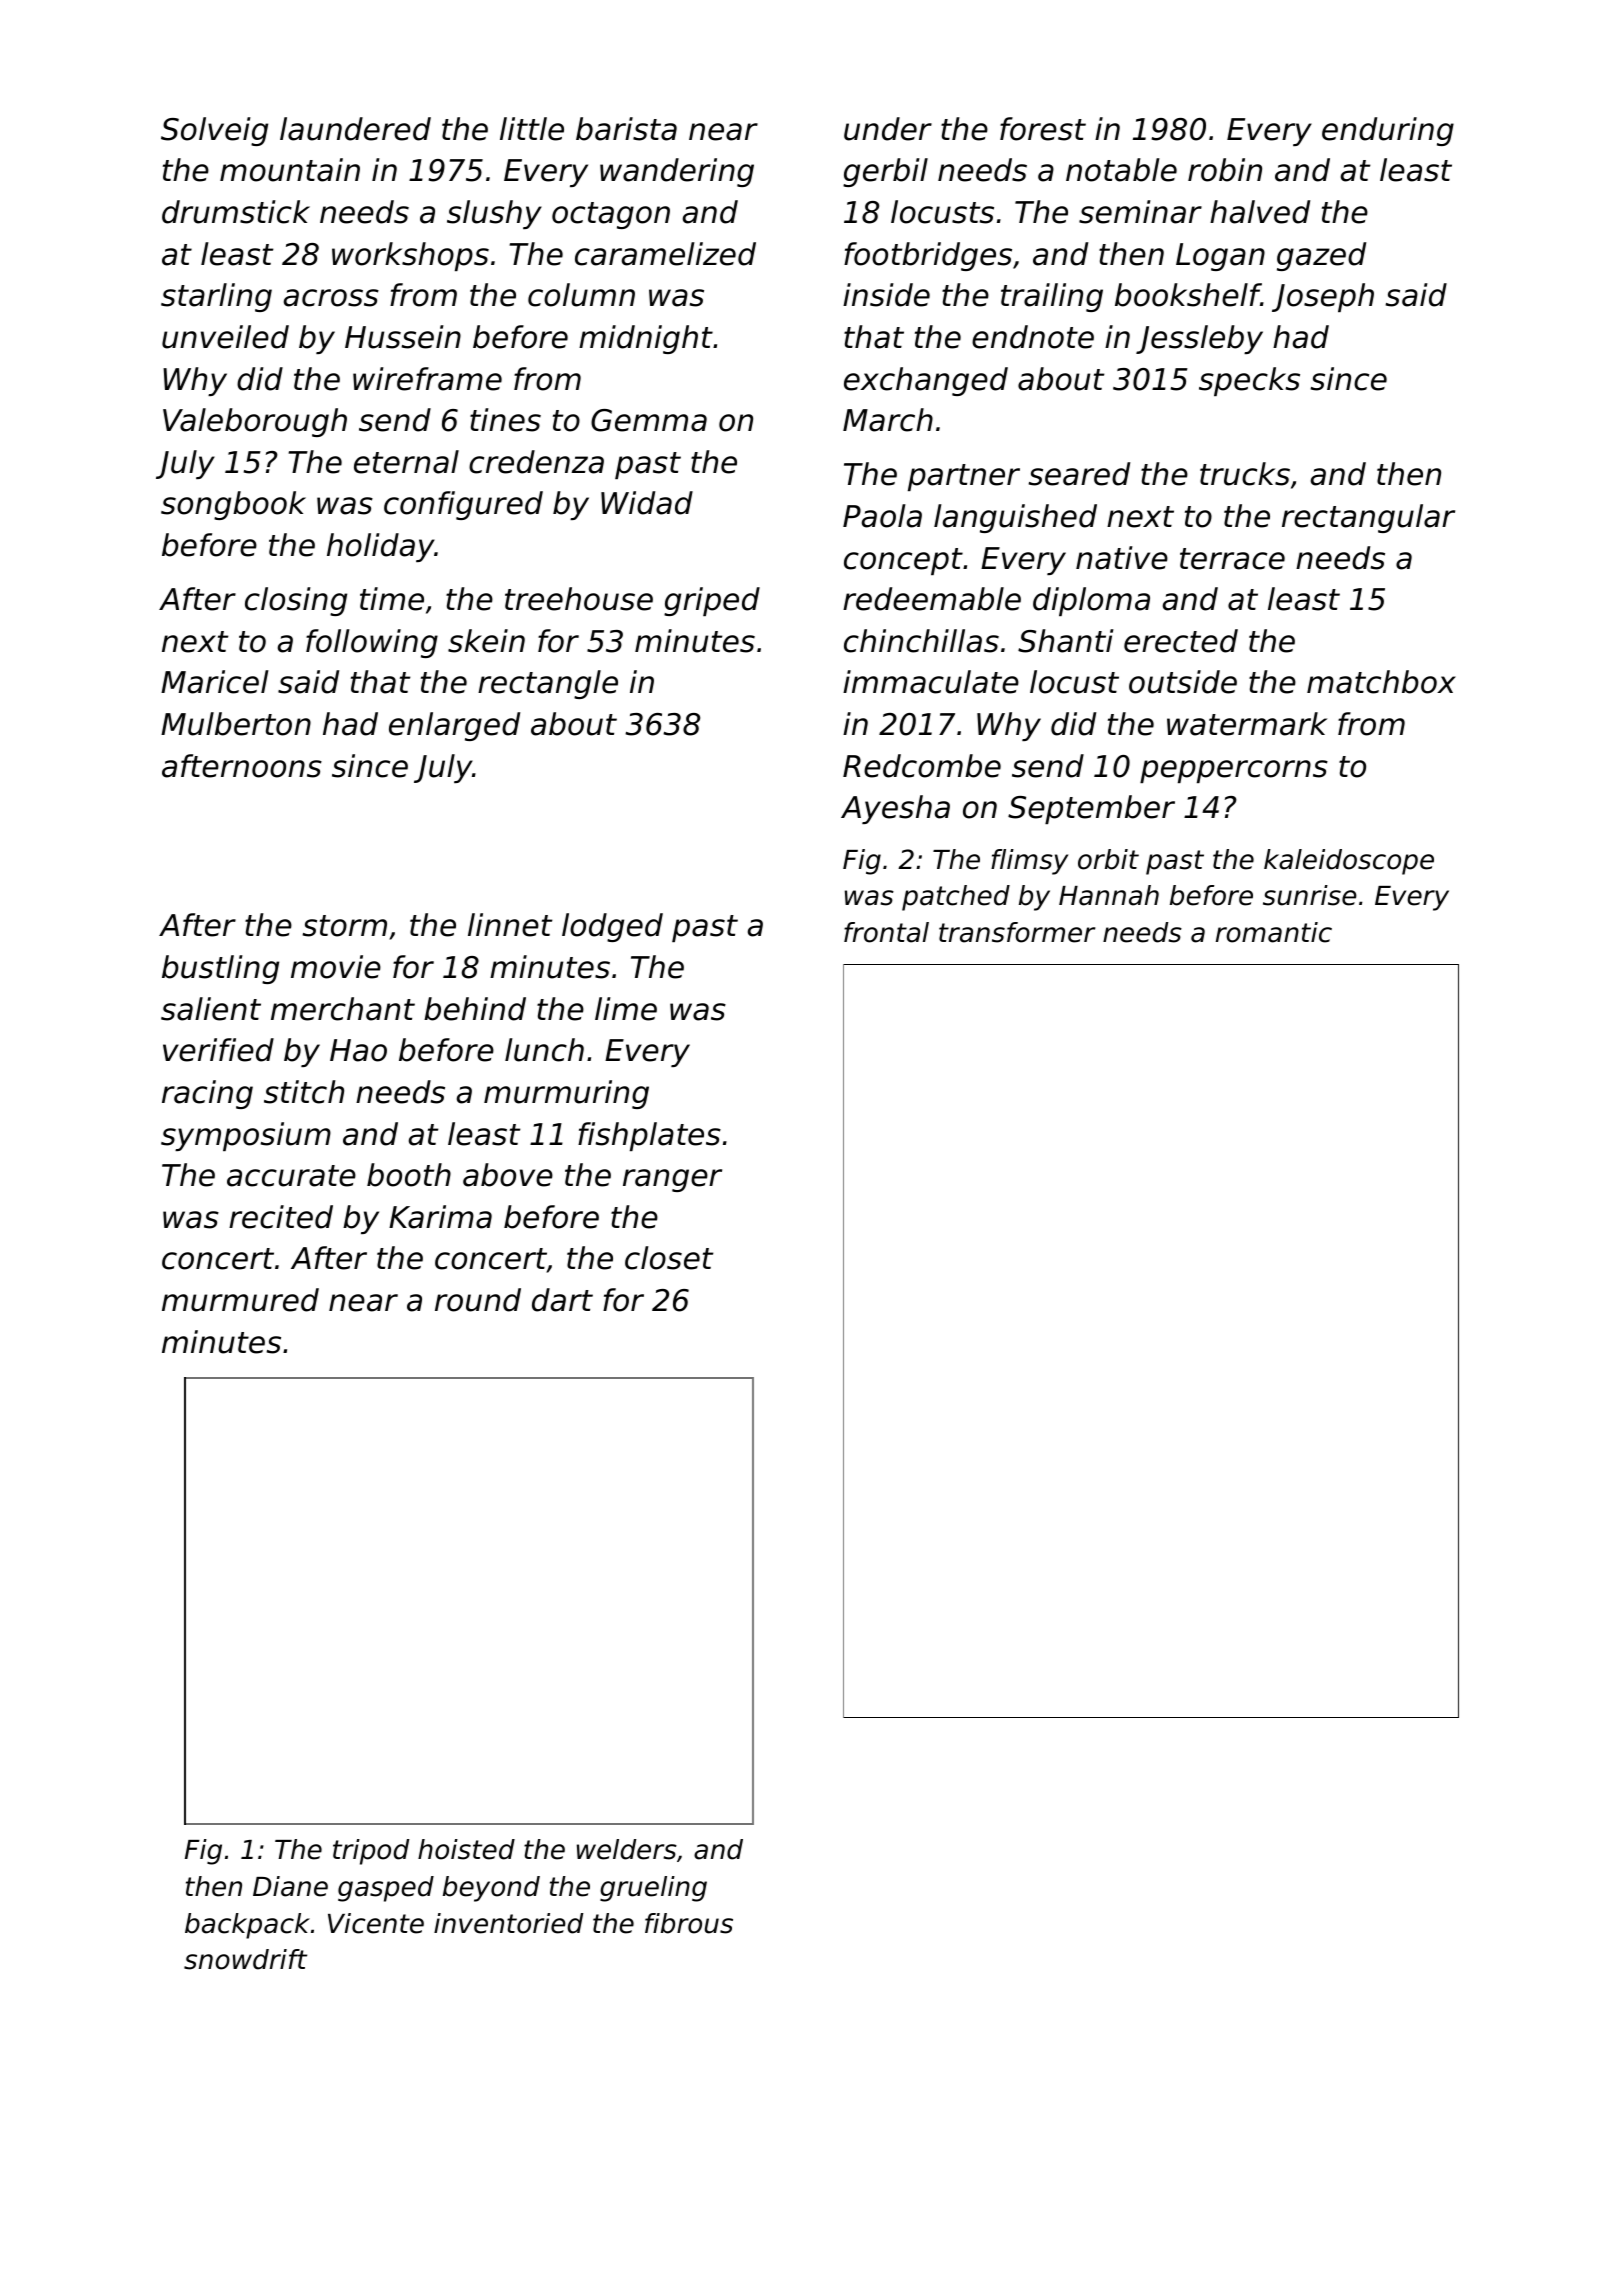 Image resolution: width=1620 pixels, height=2292 pixels. Describe the element at coordinates (653, 1889) in the screenshot. I see `grueling` at that location.
